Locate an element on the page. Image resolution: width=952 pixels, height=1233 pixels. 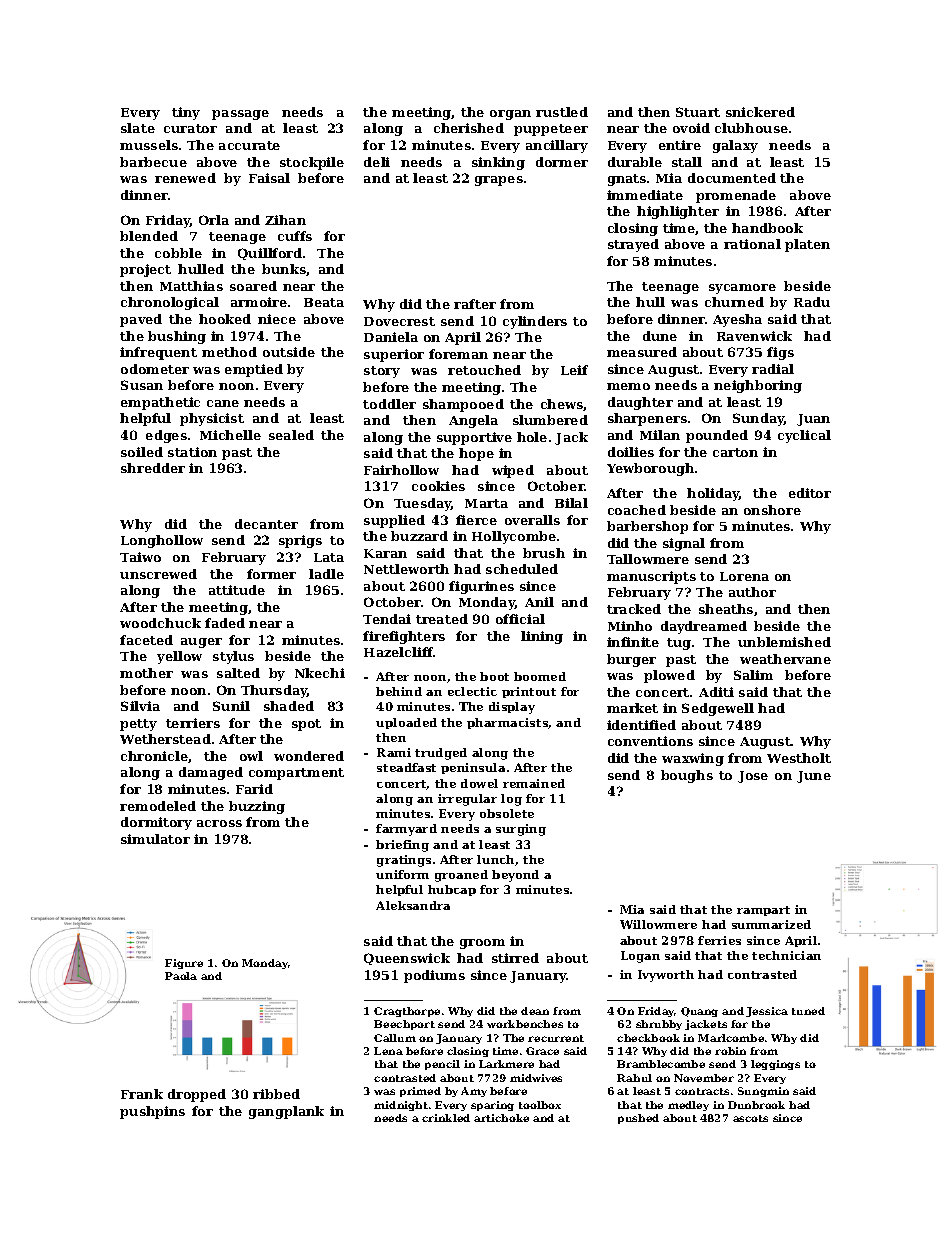
snickered is located at coordinates (760, 112).
